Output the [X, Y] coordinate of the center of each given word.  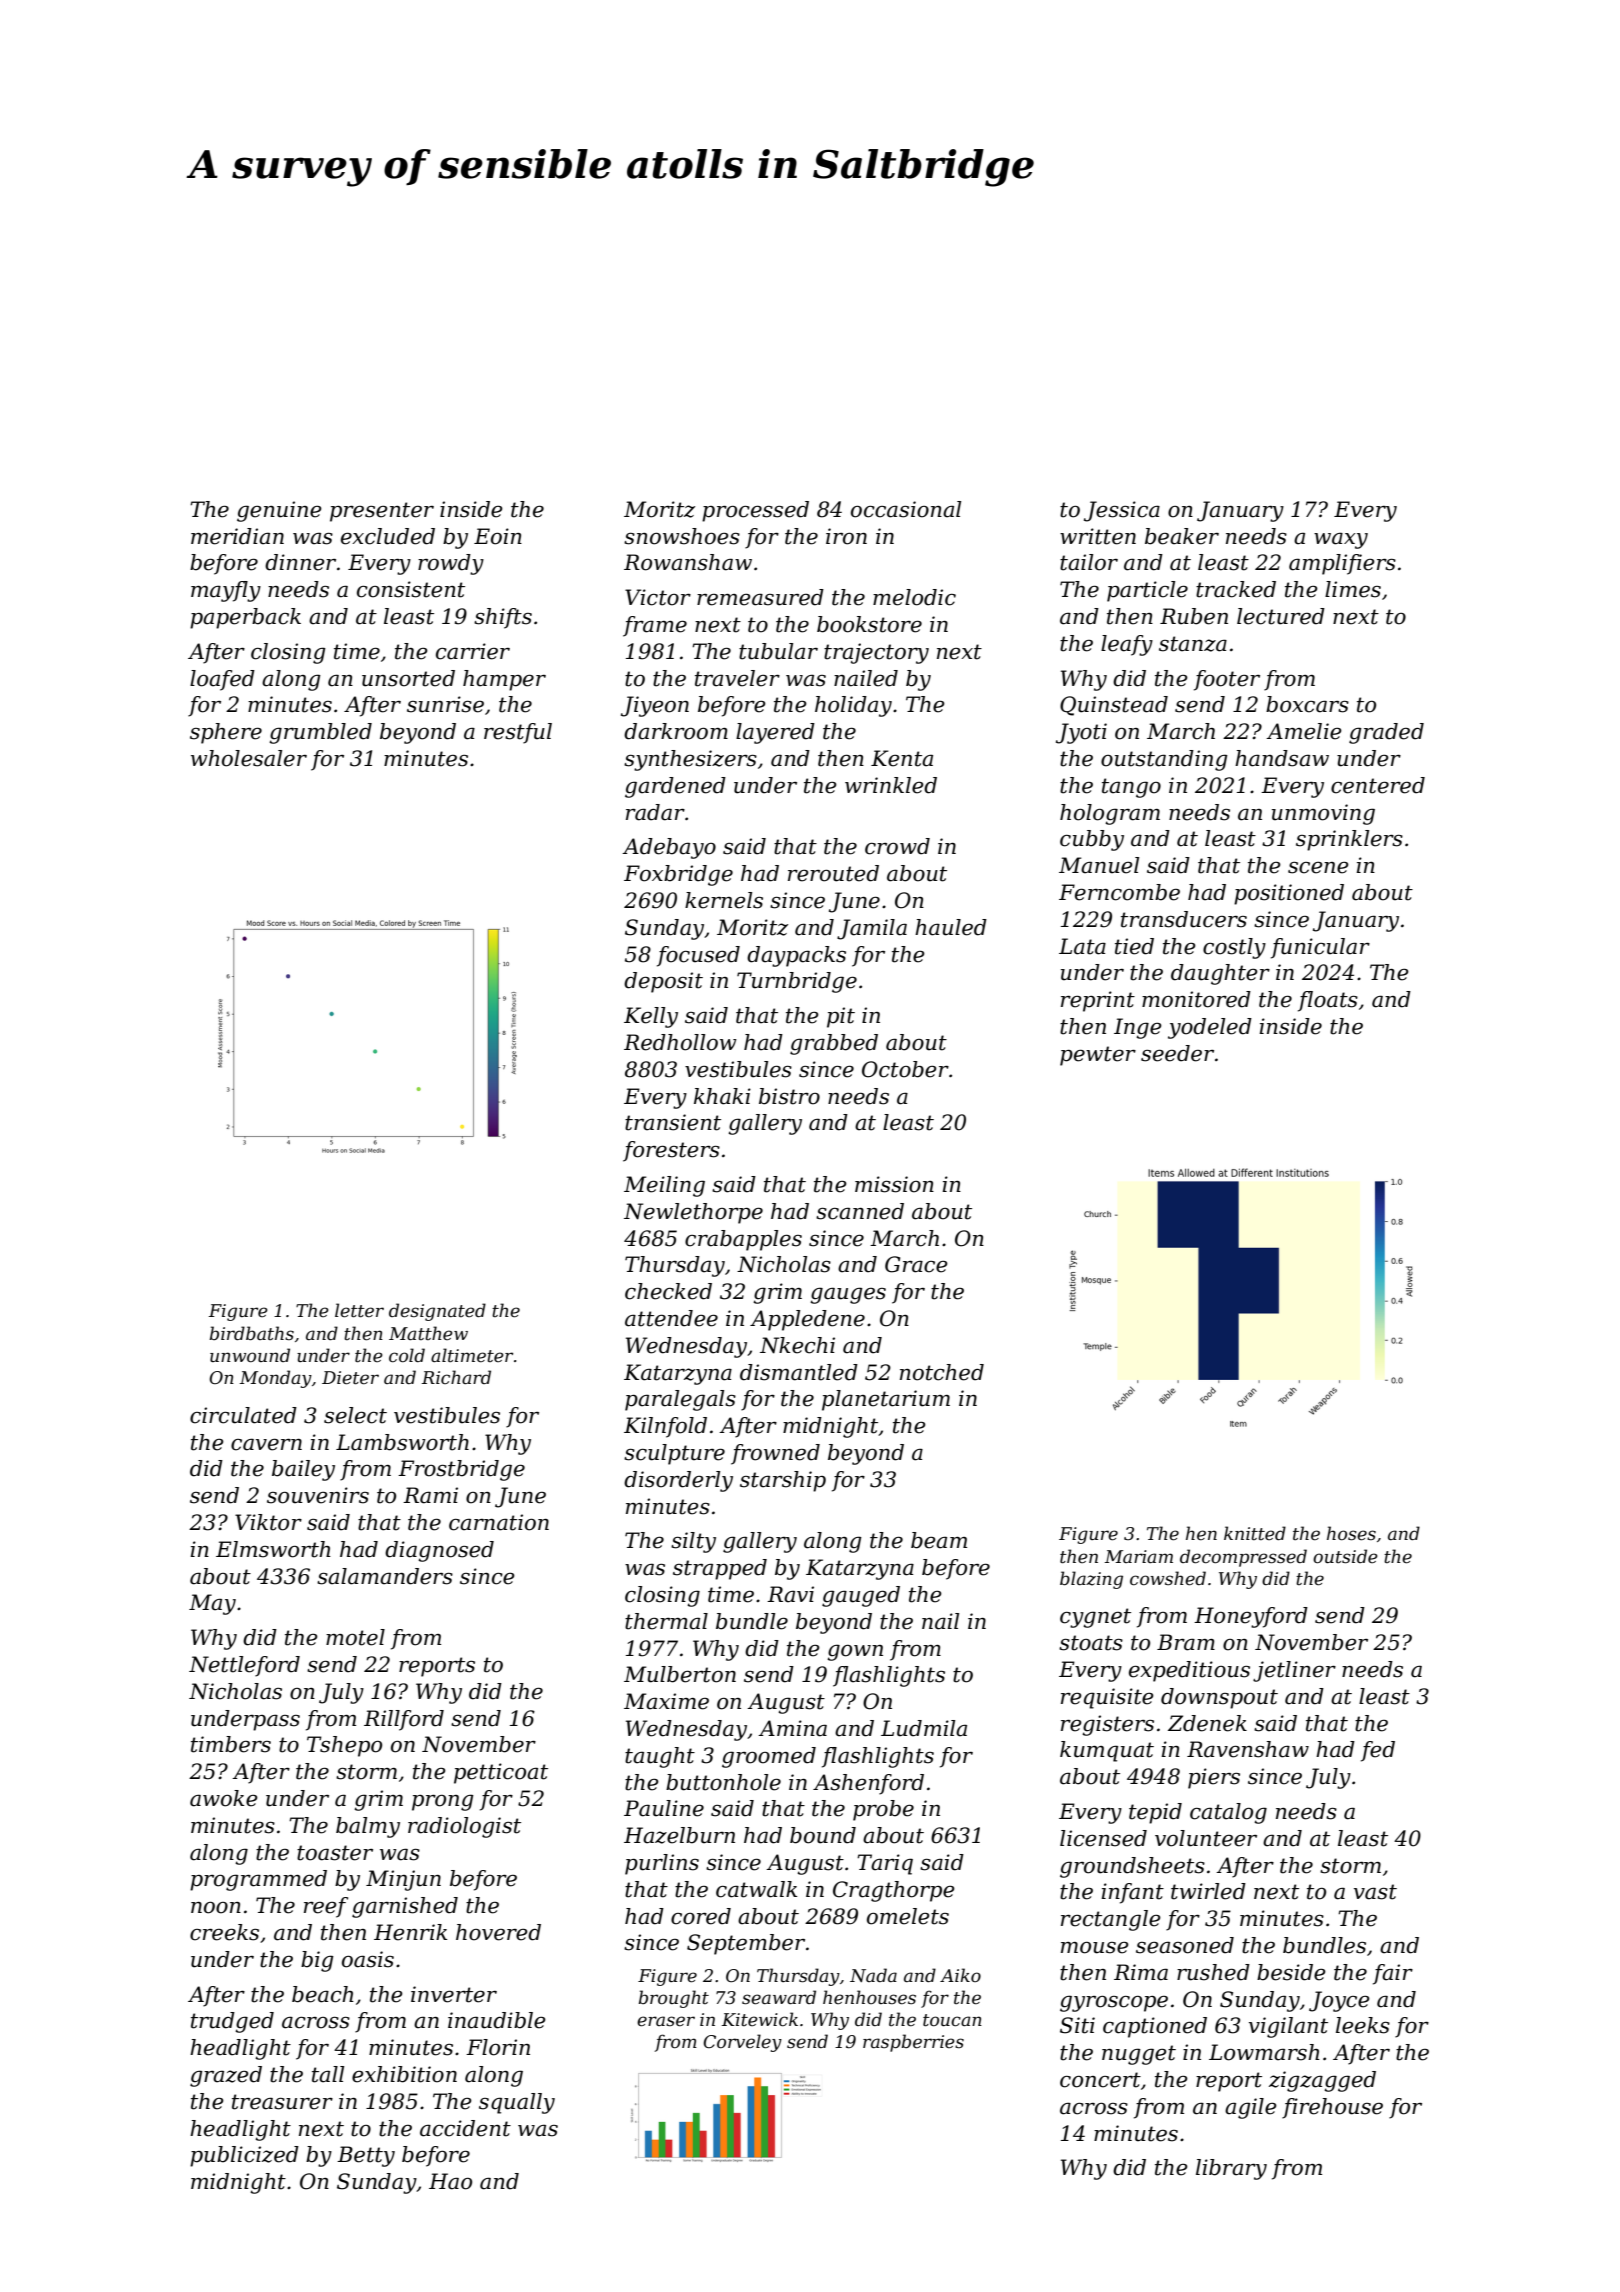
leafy [1127, 645]
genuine [279, 511]
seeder [1177, 1053]
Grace [916, 1264]
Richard [456, 1377]
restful [518, 733]
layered [775, 733]
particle [1147, 591]
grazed [226, 2076]
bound [823, 1835]
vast [1375, 1892]
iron [846, 536]
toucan [952, 2020]
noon [216, 1908]
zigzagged [1322, 2081]
